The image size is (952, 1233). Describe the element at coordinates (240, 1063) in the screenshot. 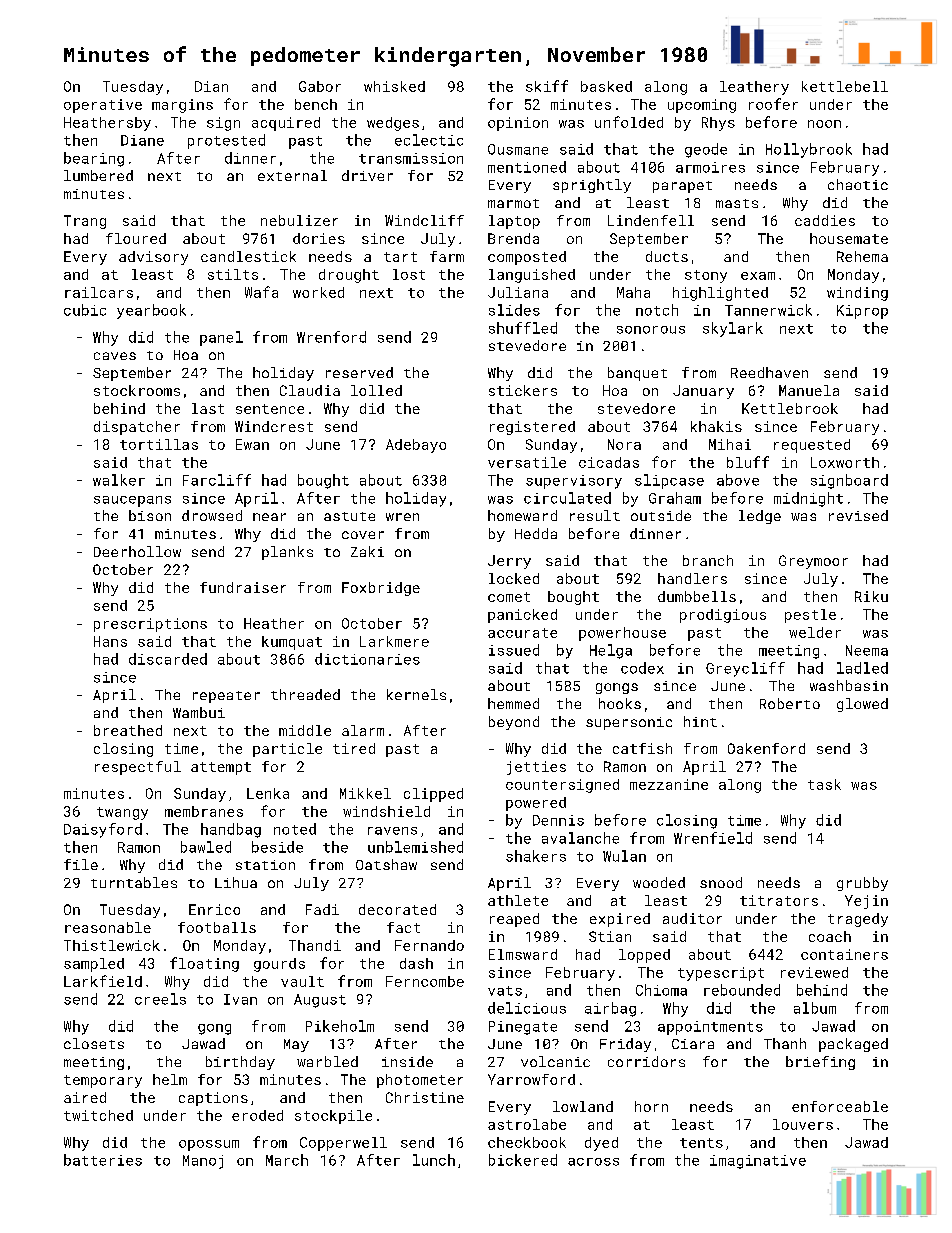

I see `birthday` at that location.
